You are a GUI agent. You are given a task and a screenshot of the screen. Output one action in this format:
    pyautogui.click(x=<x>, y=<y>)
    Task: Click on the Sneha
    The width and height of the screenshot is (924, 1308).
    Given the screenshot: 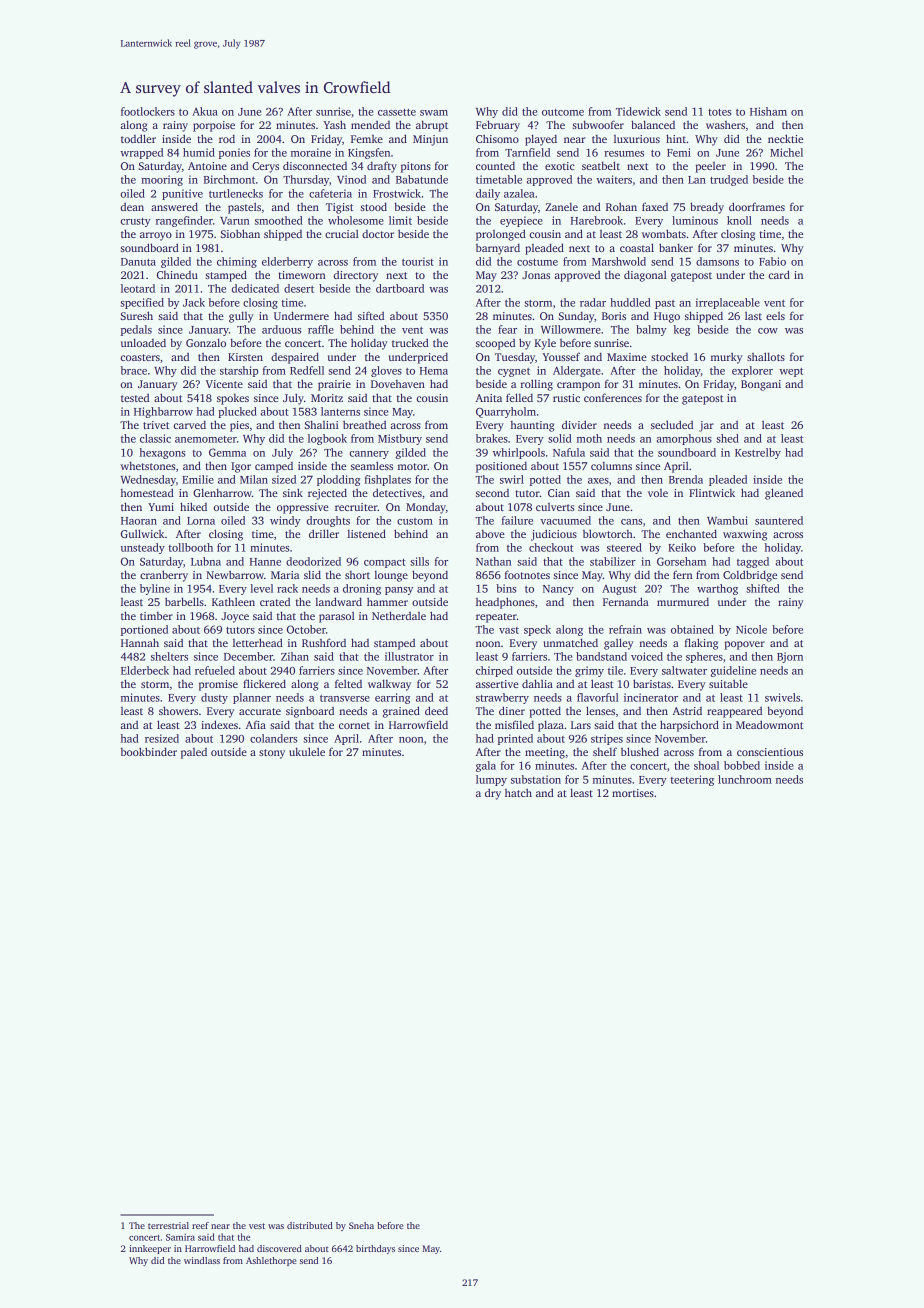 What is the action you would take?
    pyautogui.click(x=361, y=1225)
